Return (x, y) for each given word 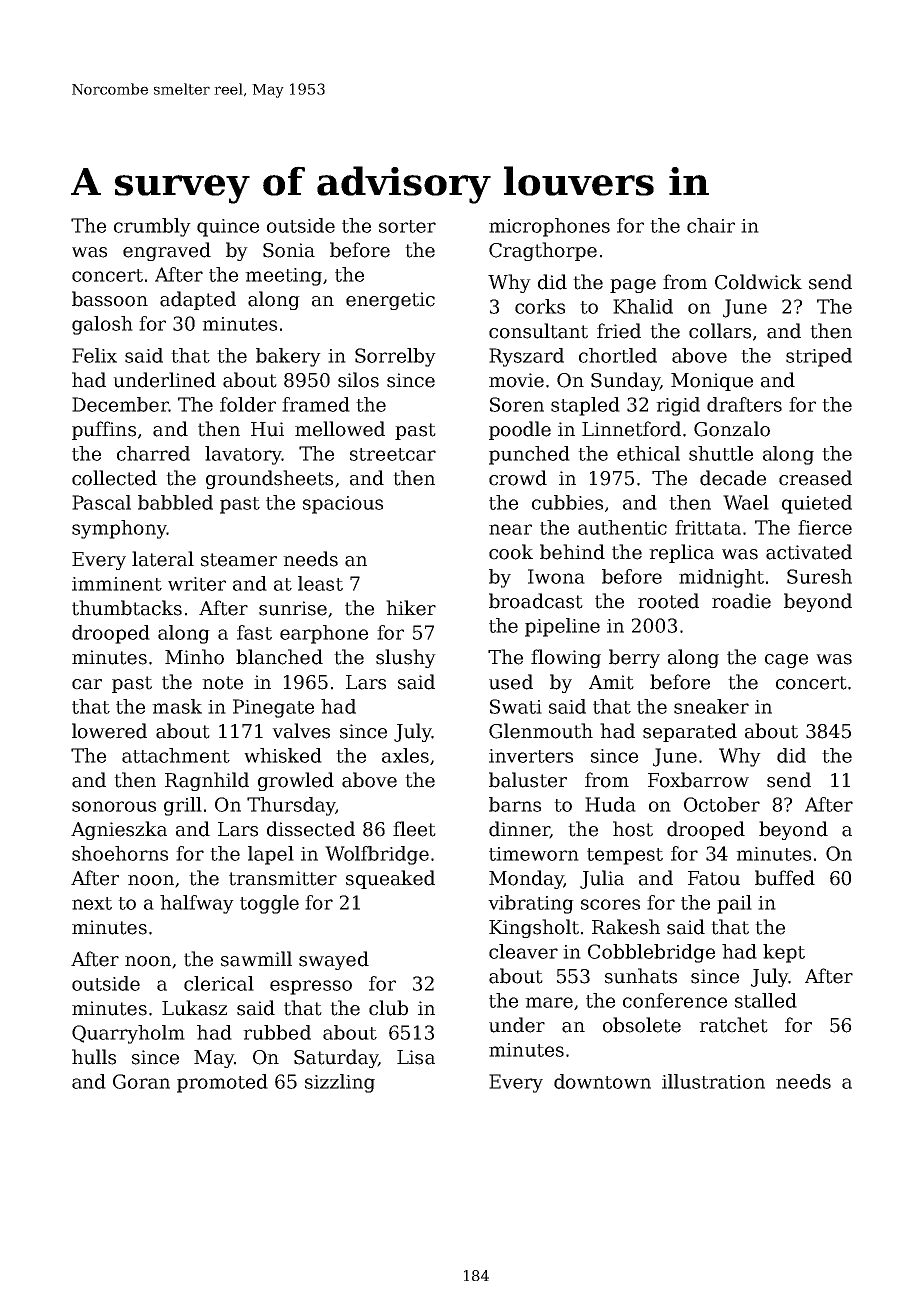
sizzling (340, 1083)
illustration (713, 1081)
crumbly (152, 227)
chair (711, 225)
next (92, 903)
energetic (390, 301)
